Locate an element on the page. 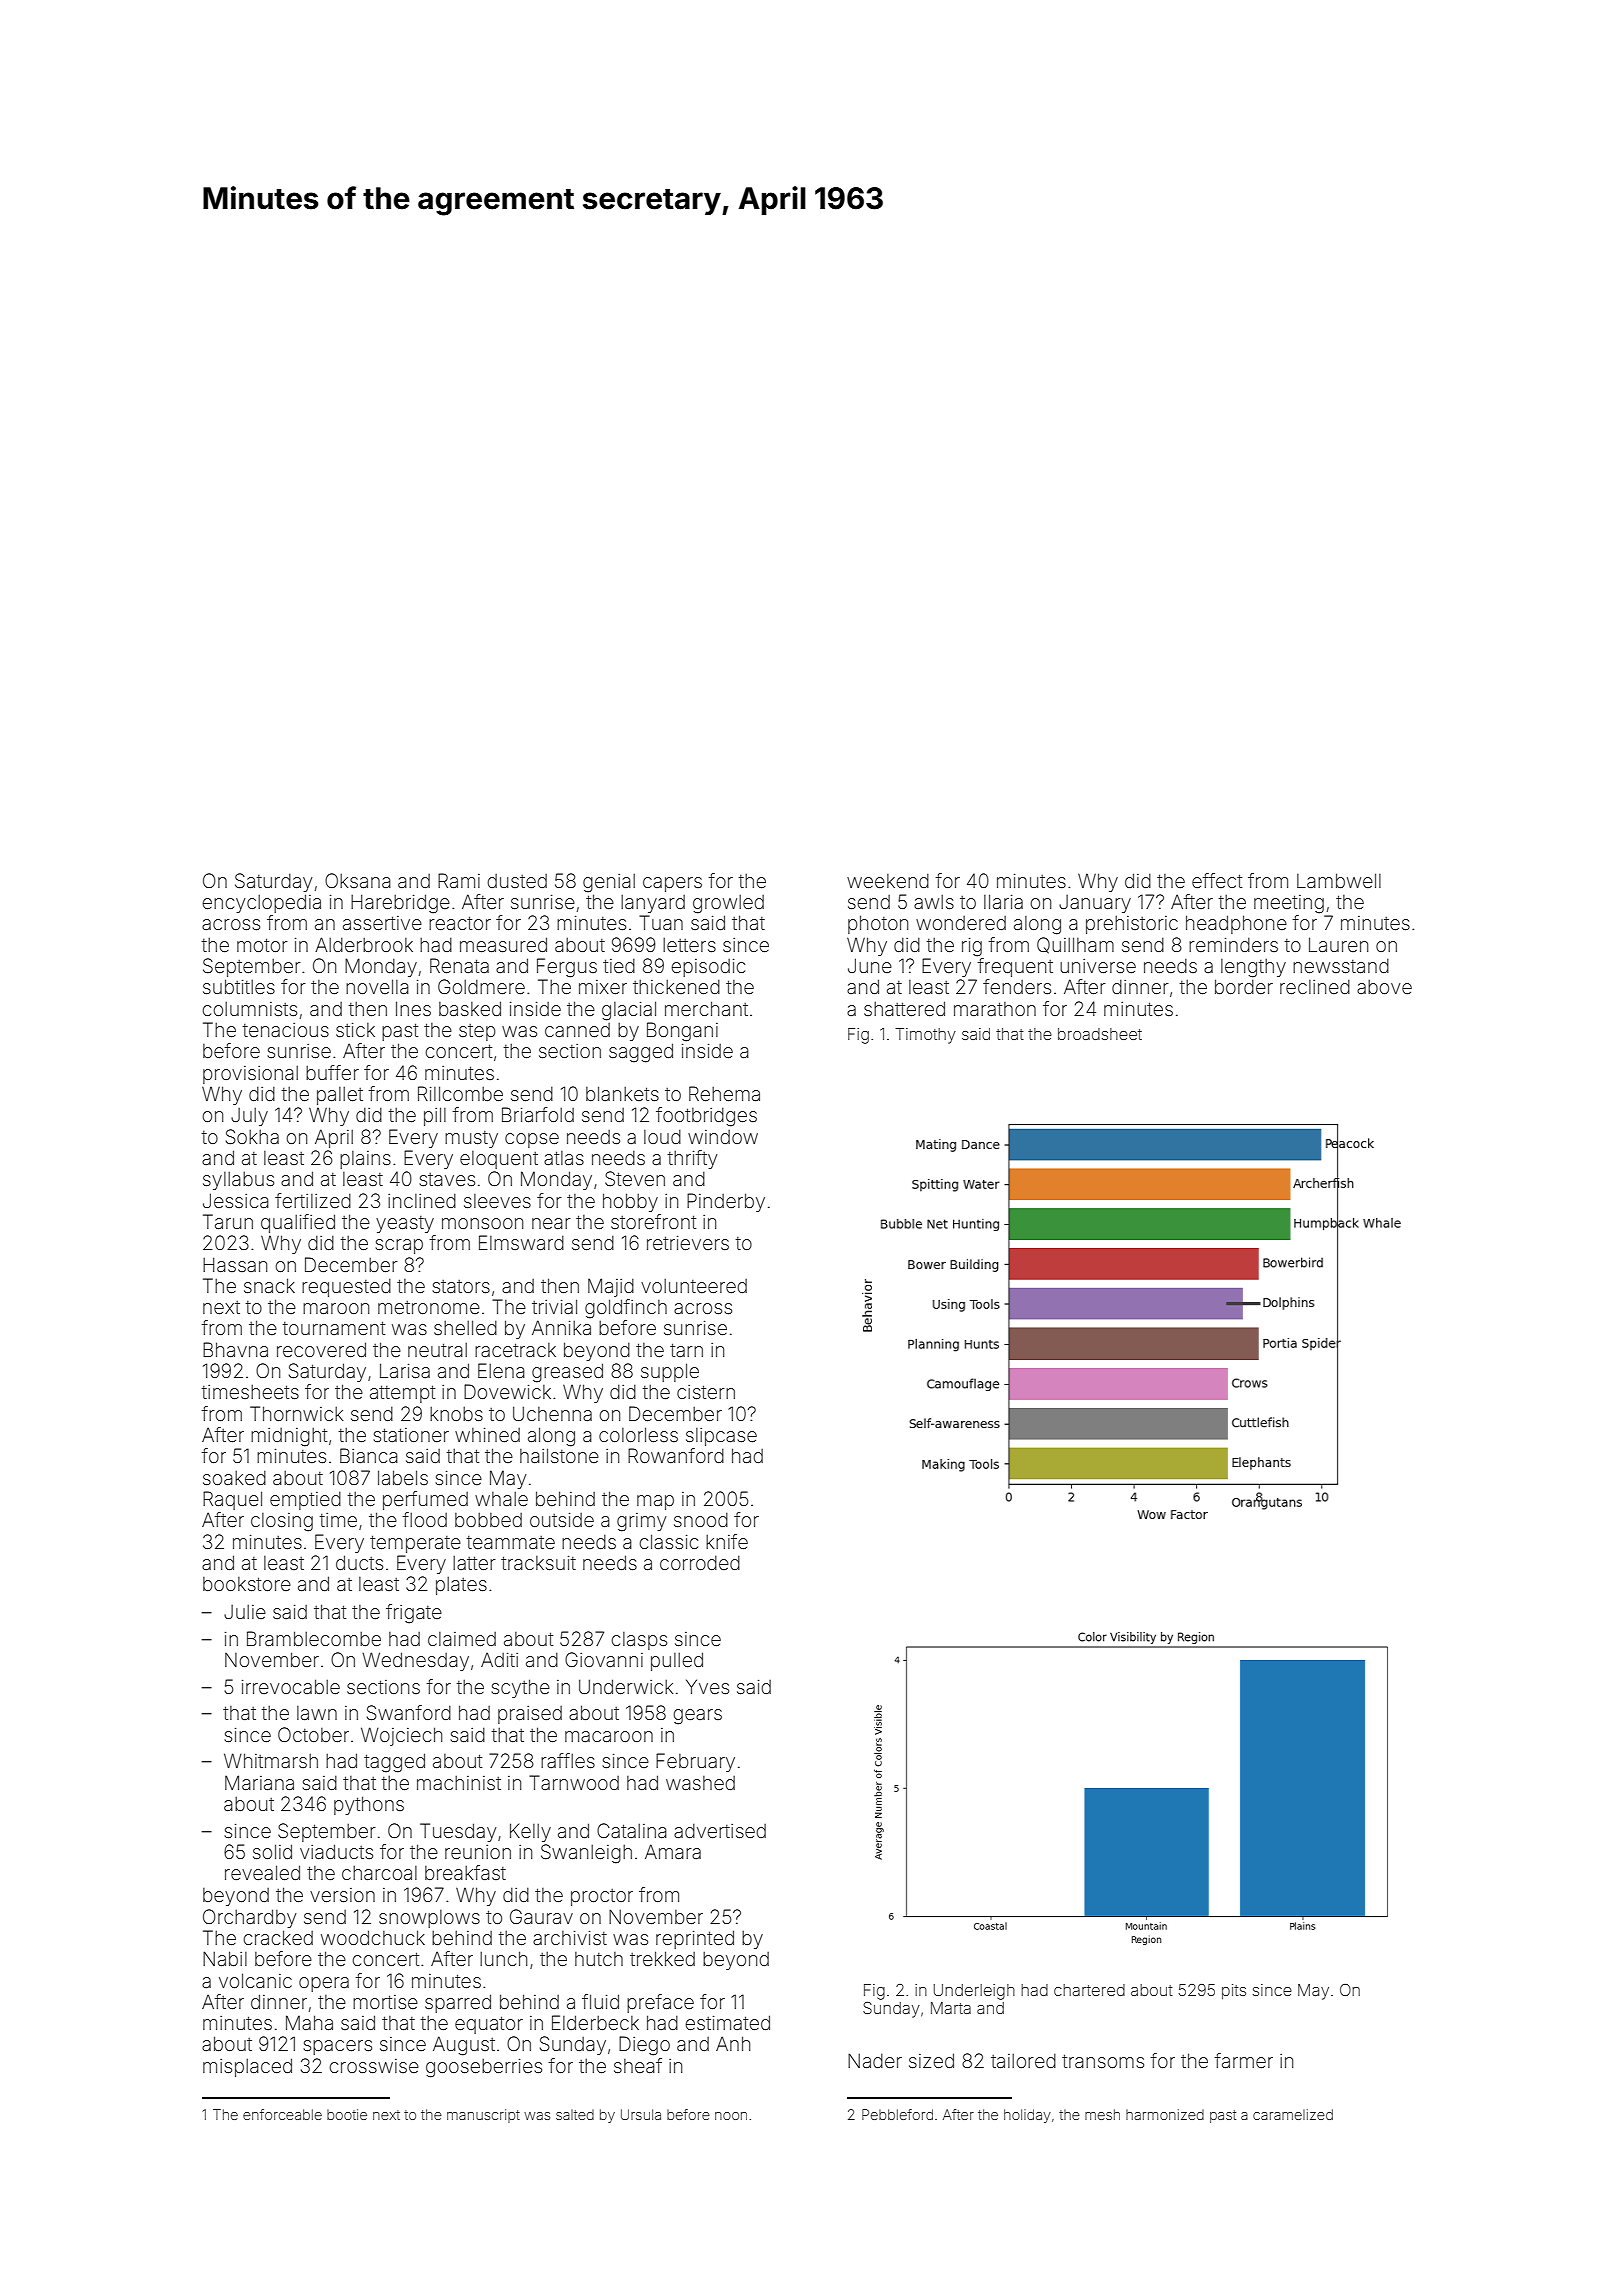  Pinderby is located at coordinates (726, 1202).
